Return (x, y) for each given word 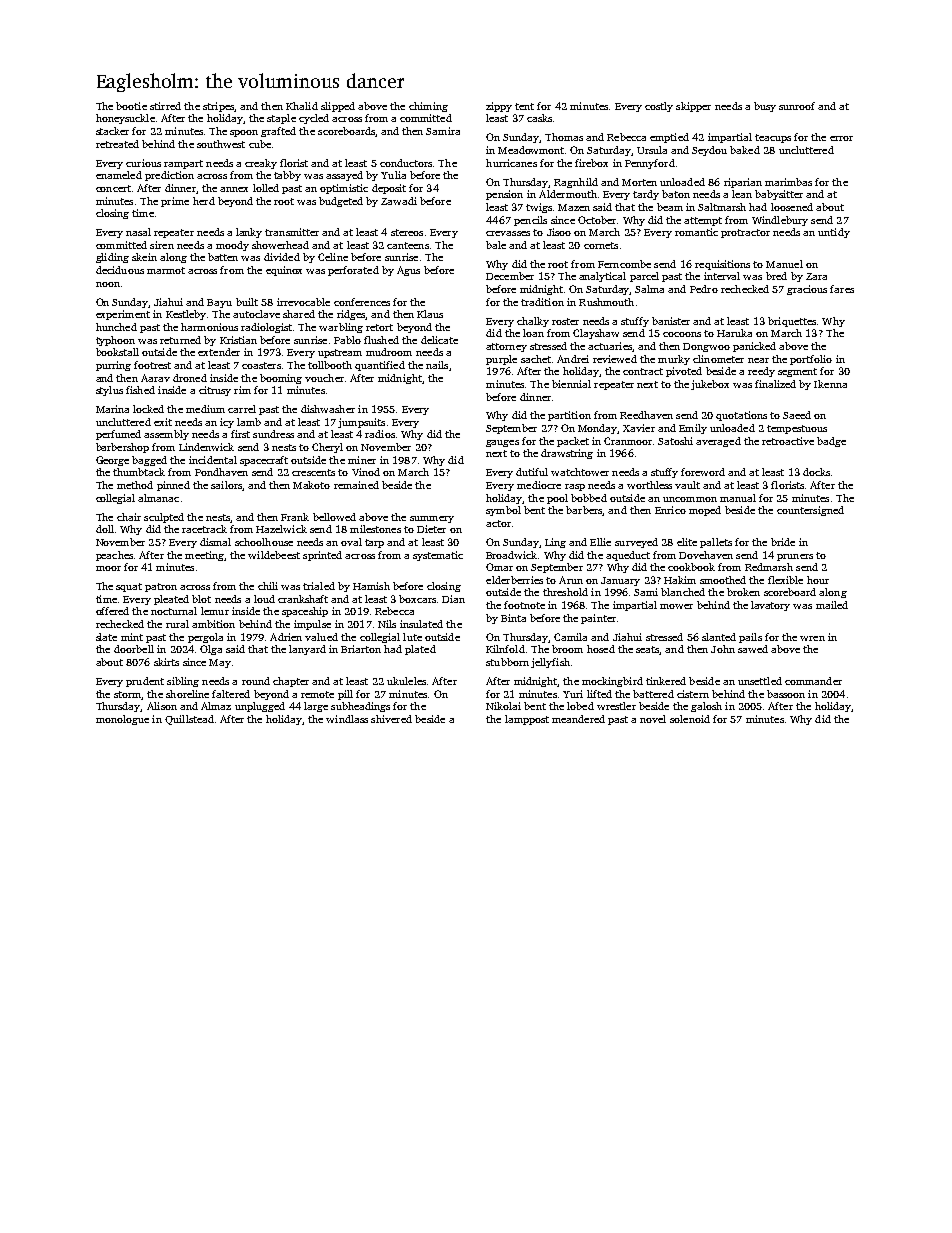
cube (260, 144)
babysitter (779, 195)
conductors (406, 163)
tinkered (666, 681)
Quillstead (189, 720)
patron (161, 587)
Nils (387, 624)
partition (569, 416)
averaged (718, 442)
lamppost (527, 720)
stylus (109, 391)
